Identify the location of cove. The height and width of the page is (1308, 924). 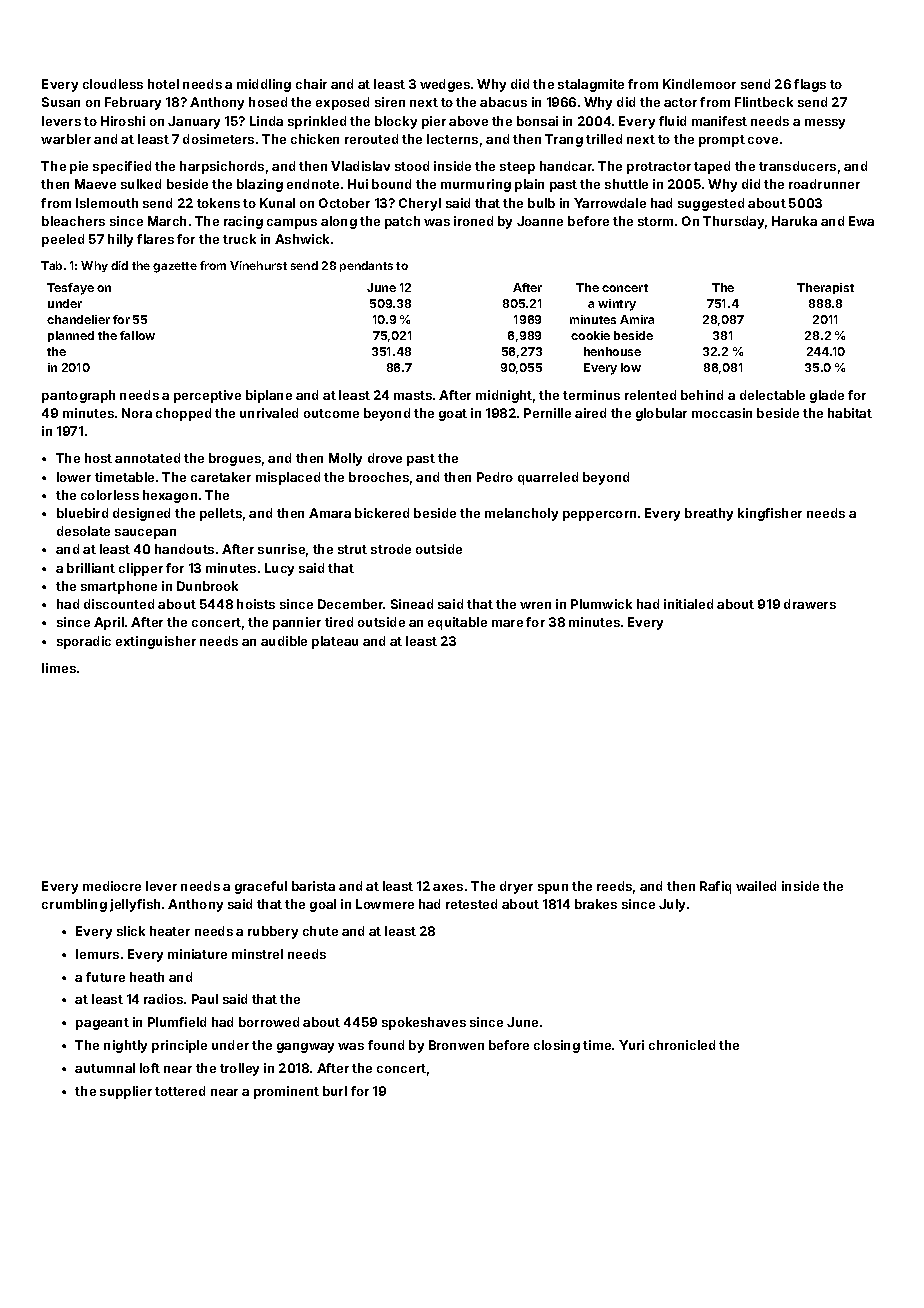
(763, 140).
